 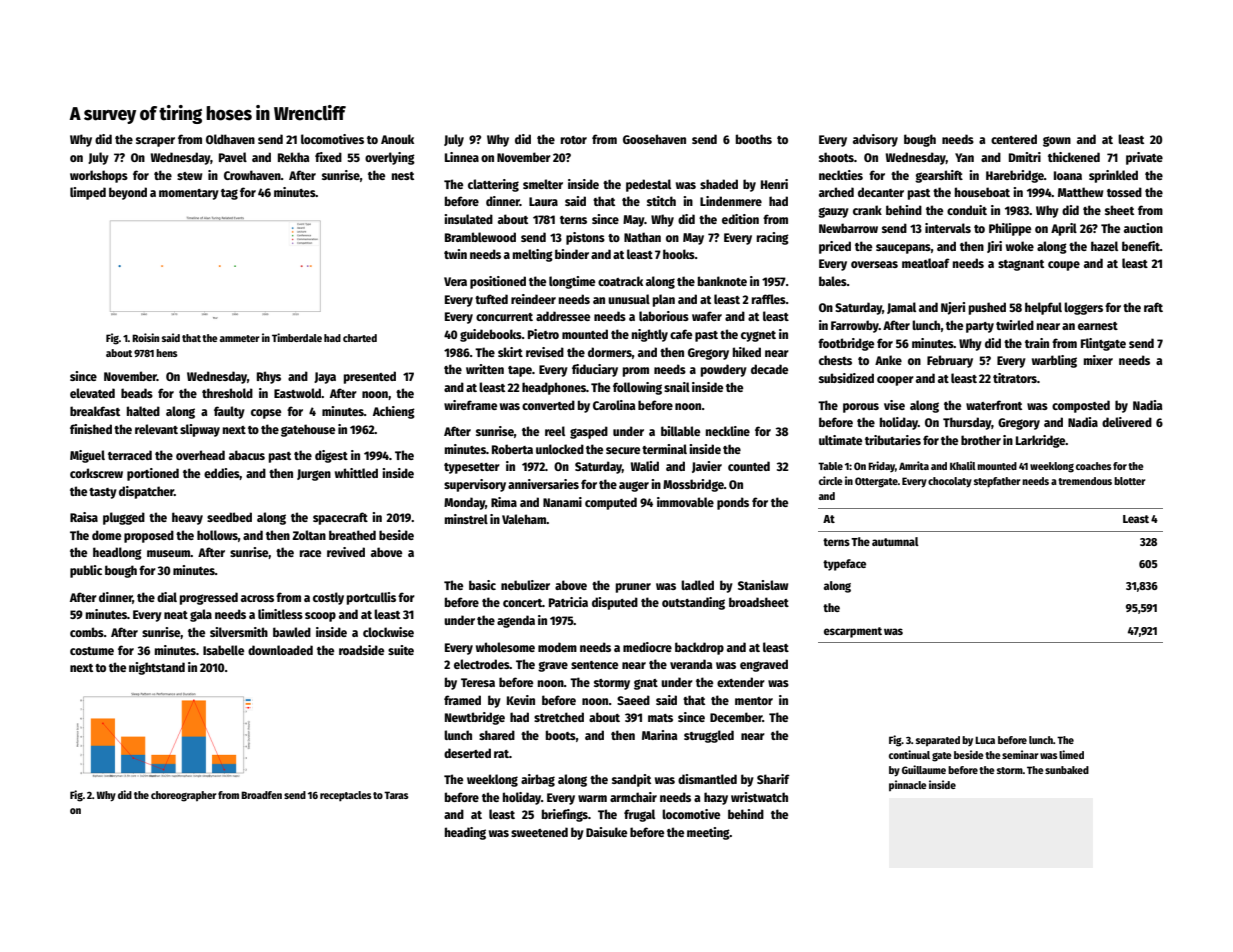 What do you see at coordinates (1071, 754) in the image?
I see `limed` at bounding box center [1071, 754].
